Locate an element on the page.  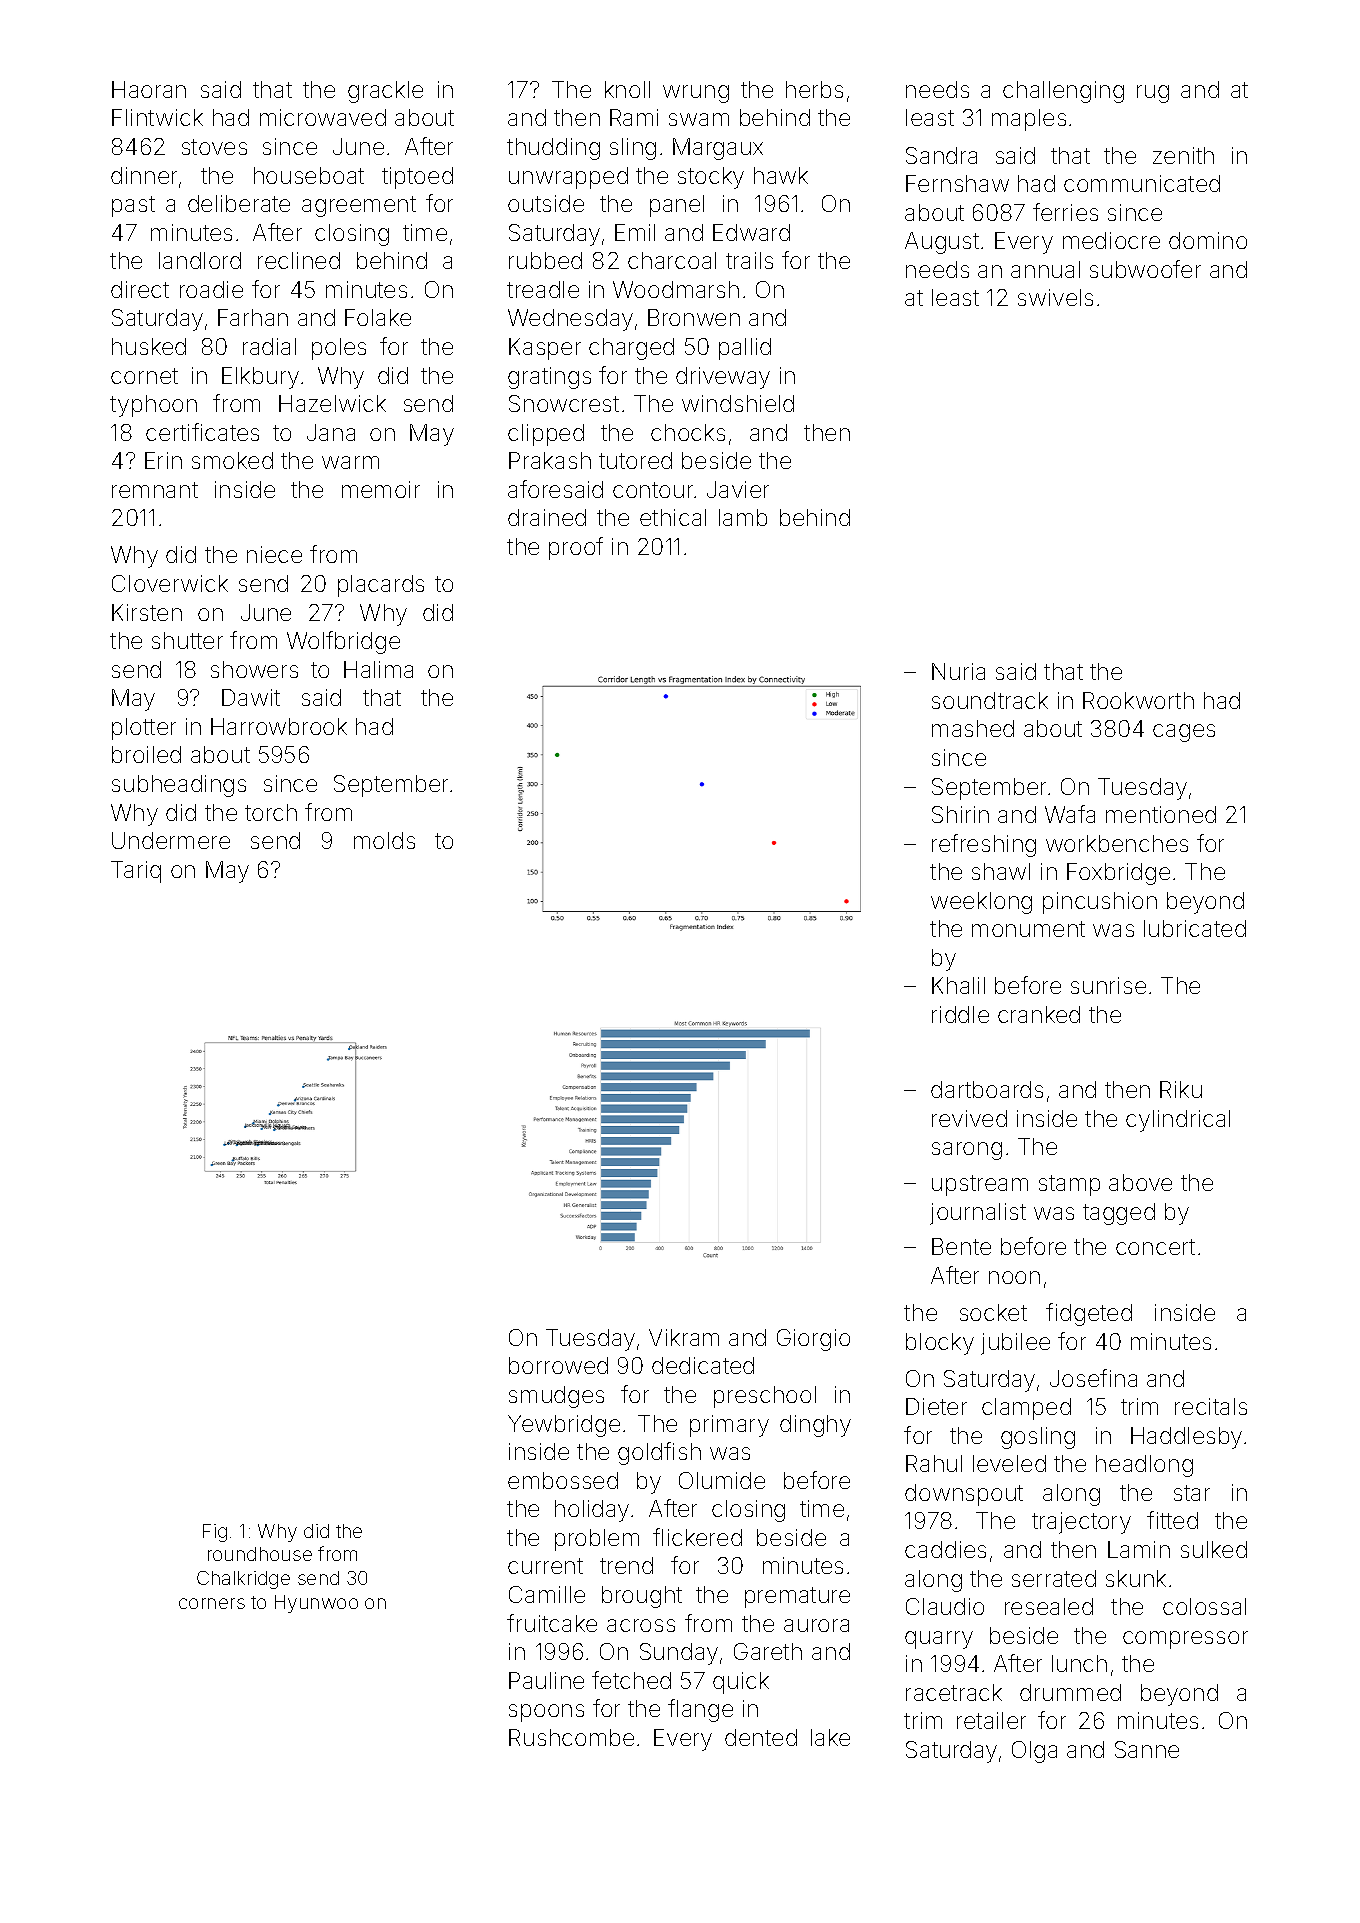
grackle is located at coordinates (385, 92).
